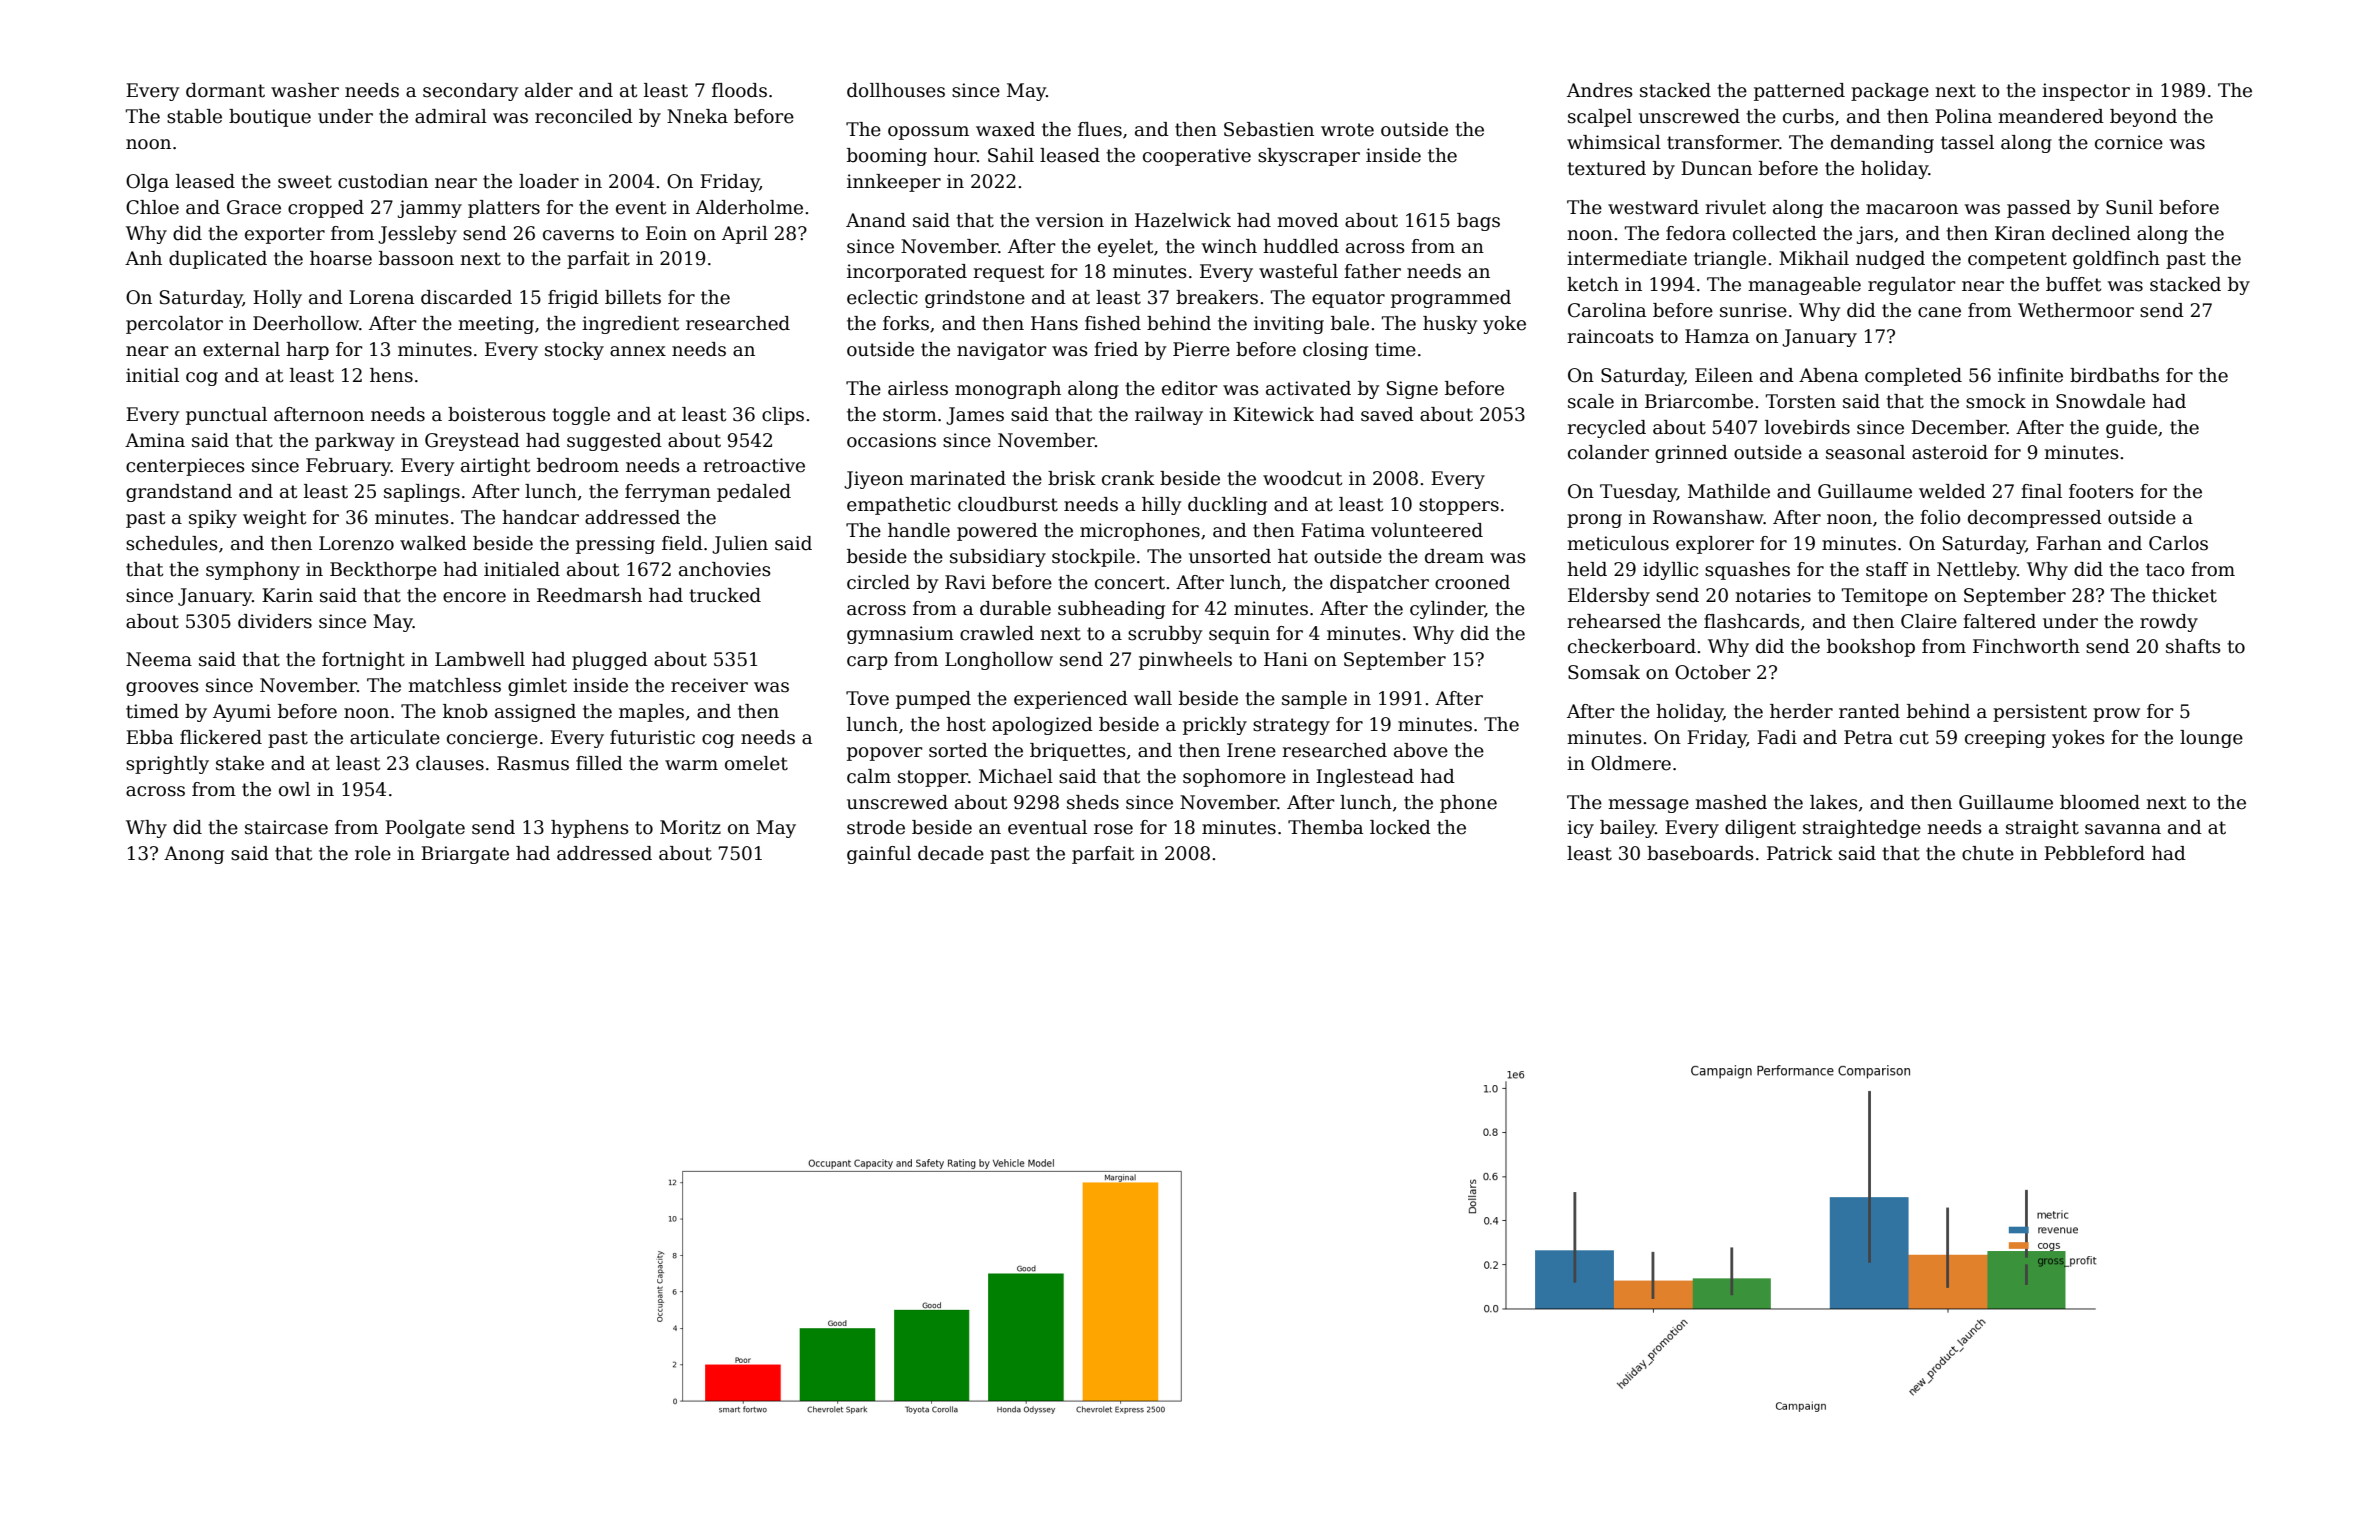 Image resolution: width=2380 pixels, height=1540 pixels. I want to click on Rowanshaw, so click(1708, 517).
